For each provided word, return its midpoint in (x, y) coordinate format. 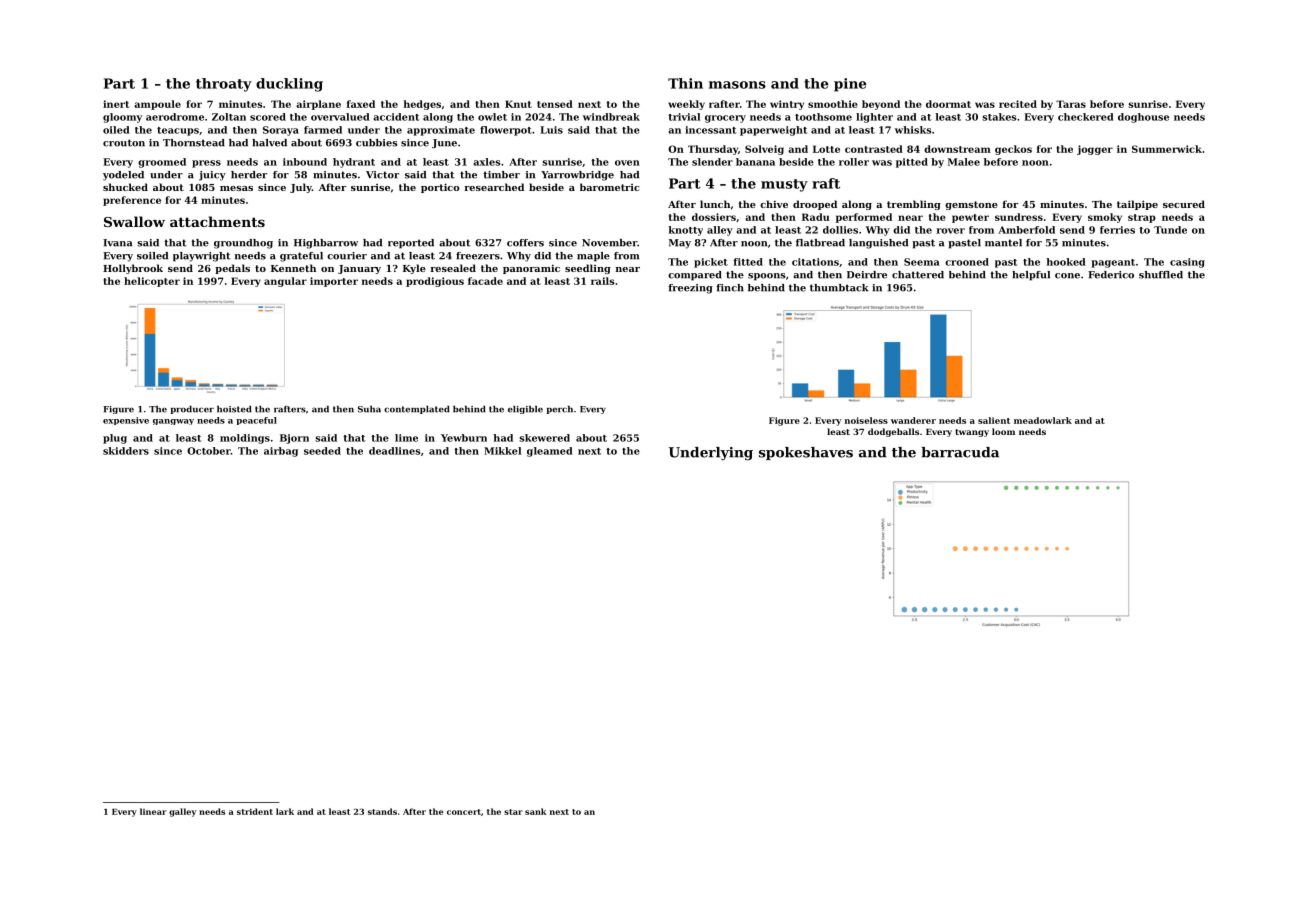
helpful (1031, 276)
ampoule (157, 105)
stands (382, 811)
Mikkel (502, 451)
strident (255, 811)
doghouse (1143, 118)
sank (536, 811)
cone (1067, 276)
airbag (281, 452)
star (513, 812)
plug (115, 439)
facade (485, 281)
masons (737, 85)
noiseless (866, 420)
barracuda (960, 452)
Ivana (117, 243)
